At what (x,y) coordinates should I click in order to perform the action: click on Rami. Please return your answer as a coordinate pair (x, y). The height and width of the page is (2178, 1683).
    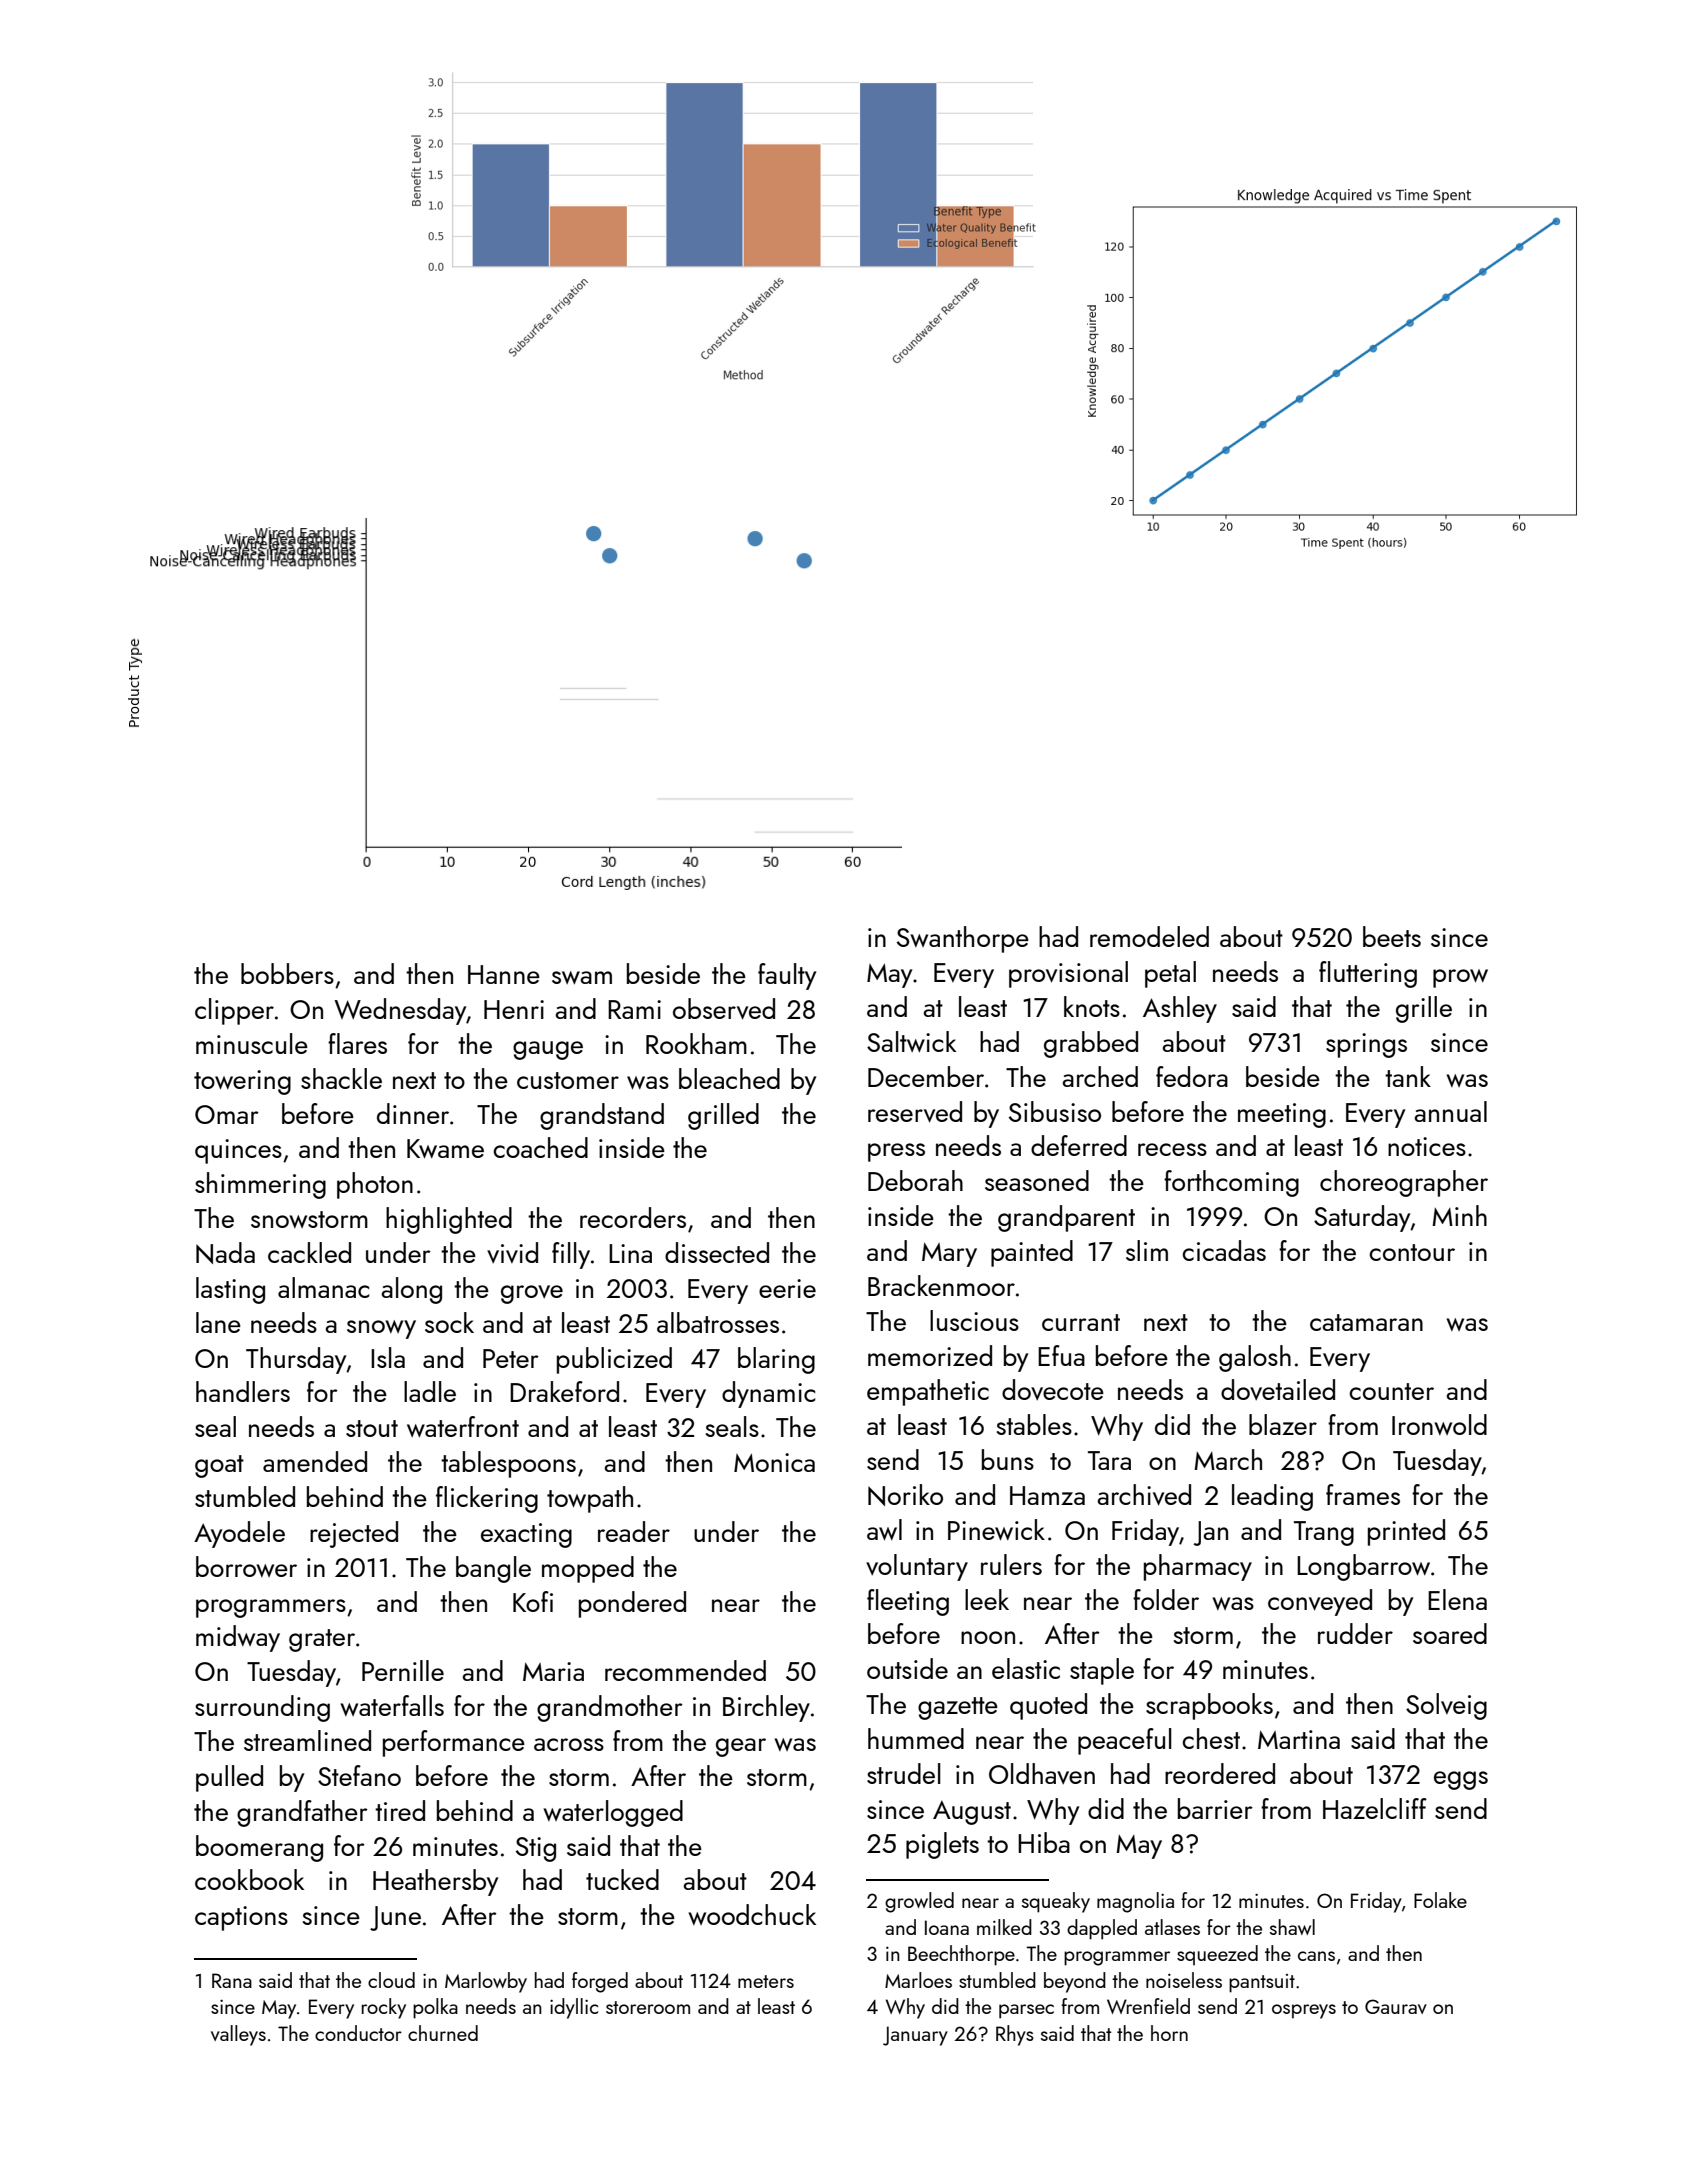
    Looking at the image, I should click on (634, 1009).
